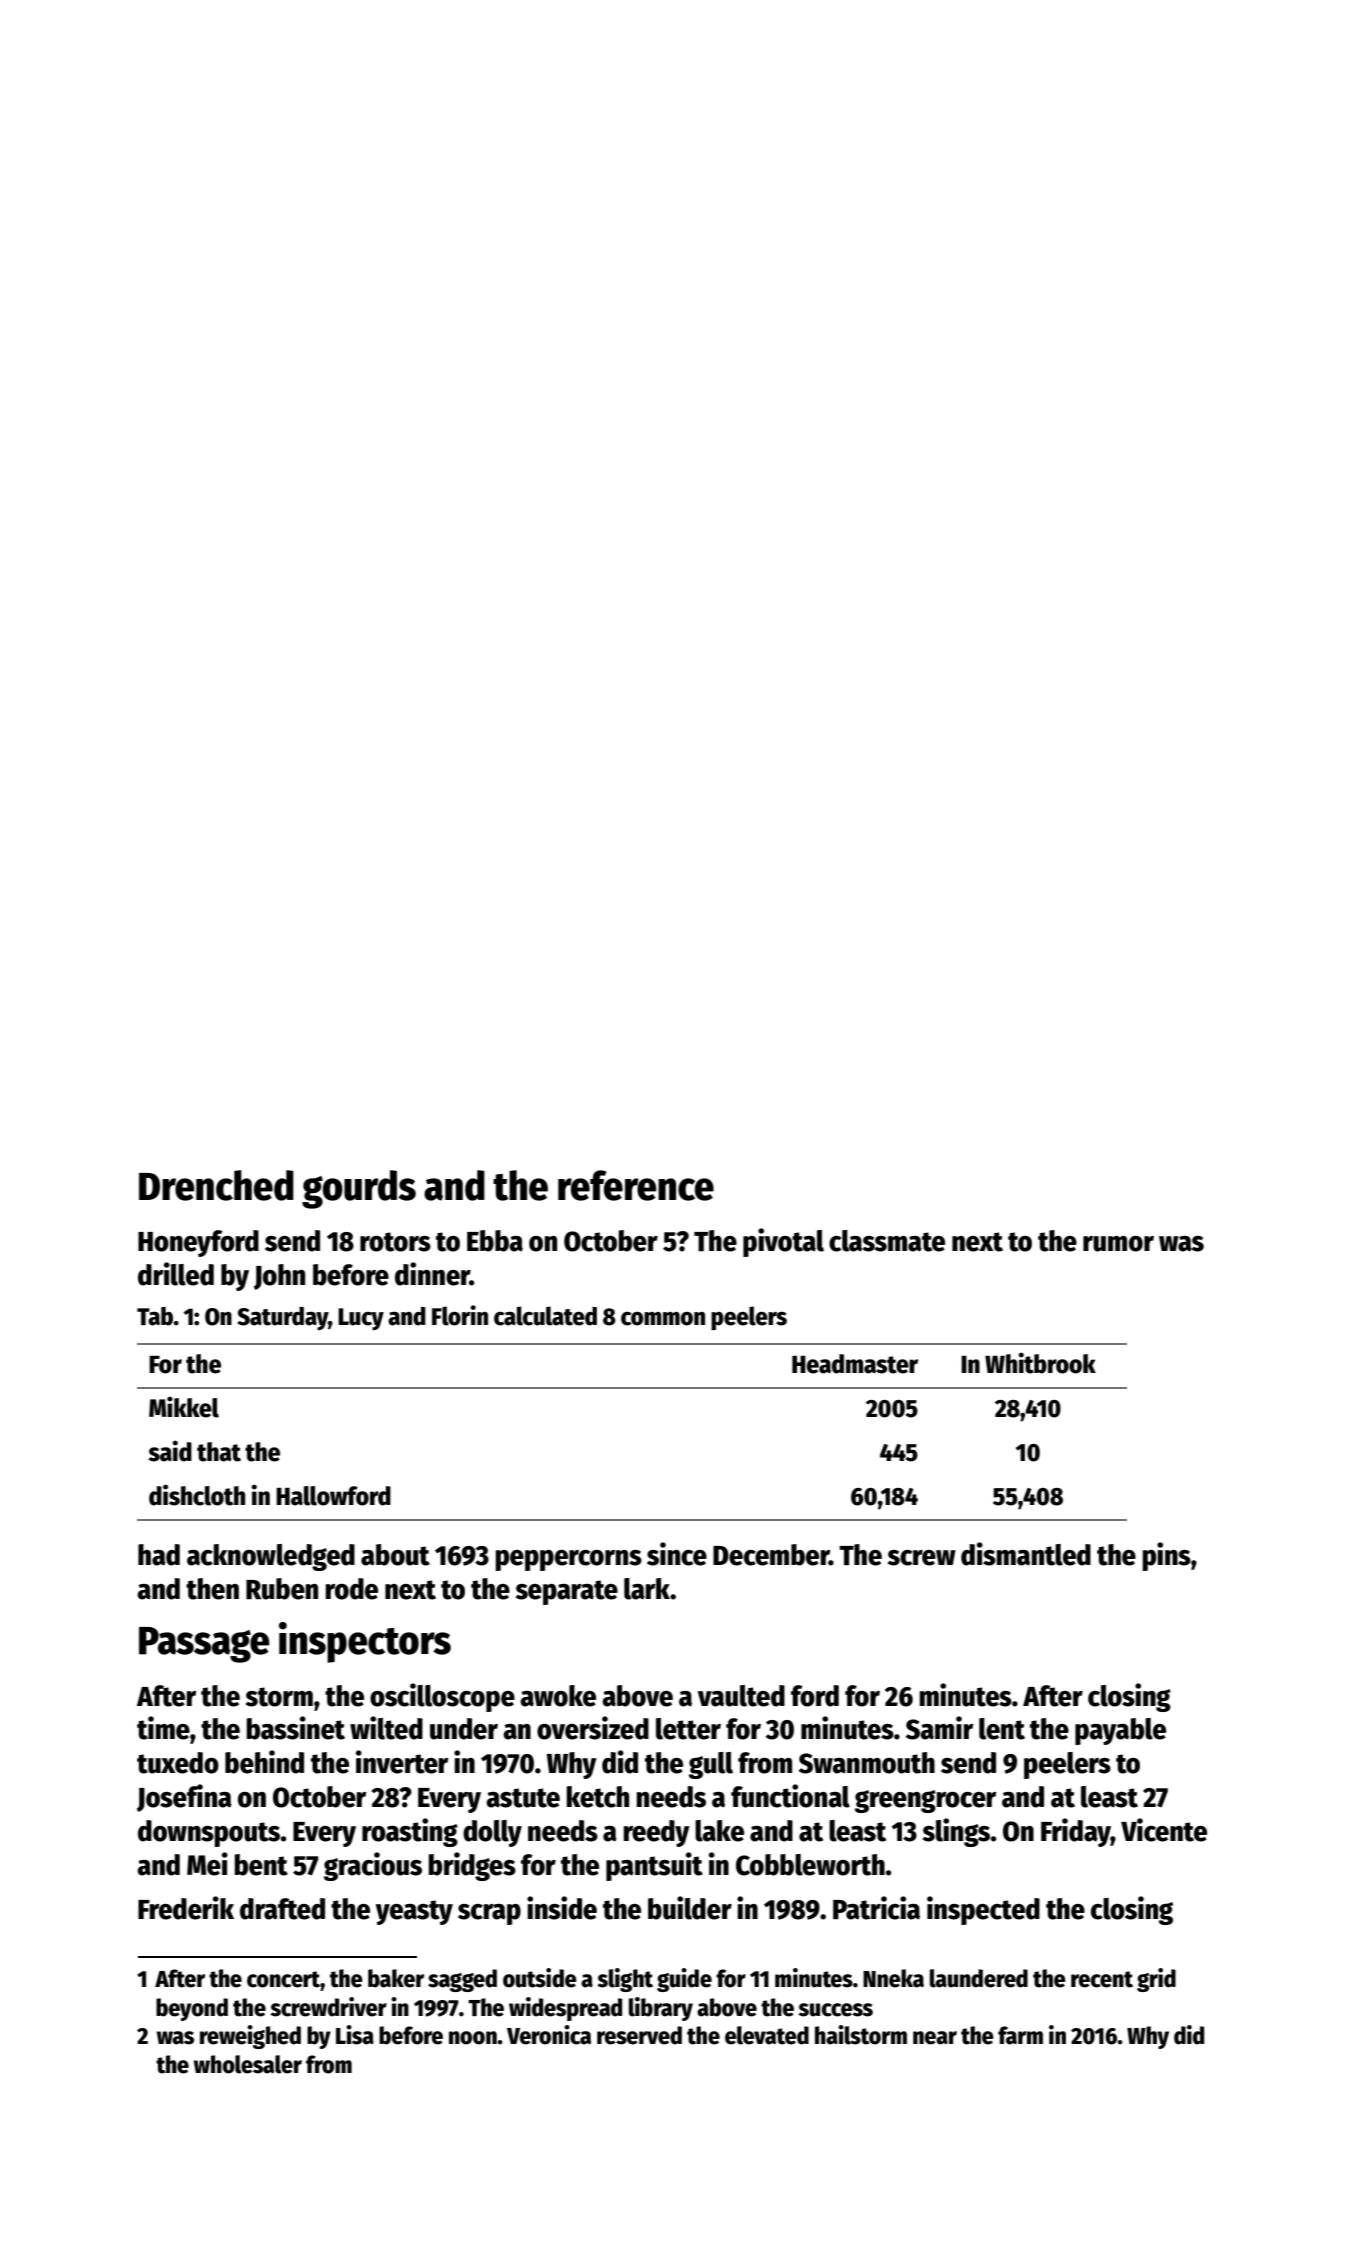 Image resolution: width=1361 pixels, height=2241 pixels. What do you see at coordinates (1040, 1363) in the screenshot?
I see `Whitbrook` at bounding box center [1040, 1363].
